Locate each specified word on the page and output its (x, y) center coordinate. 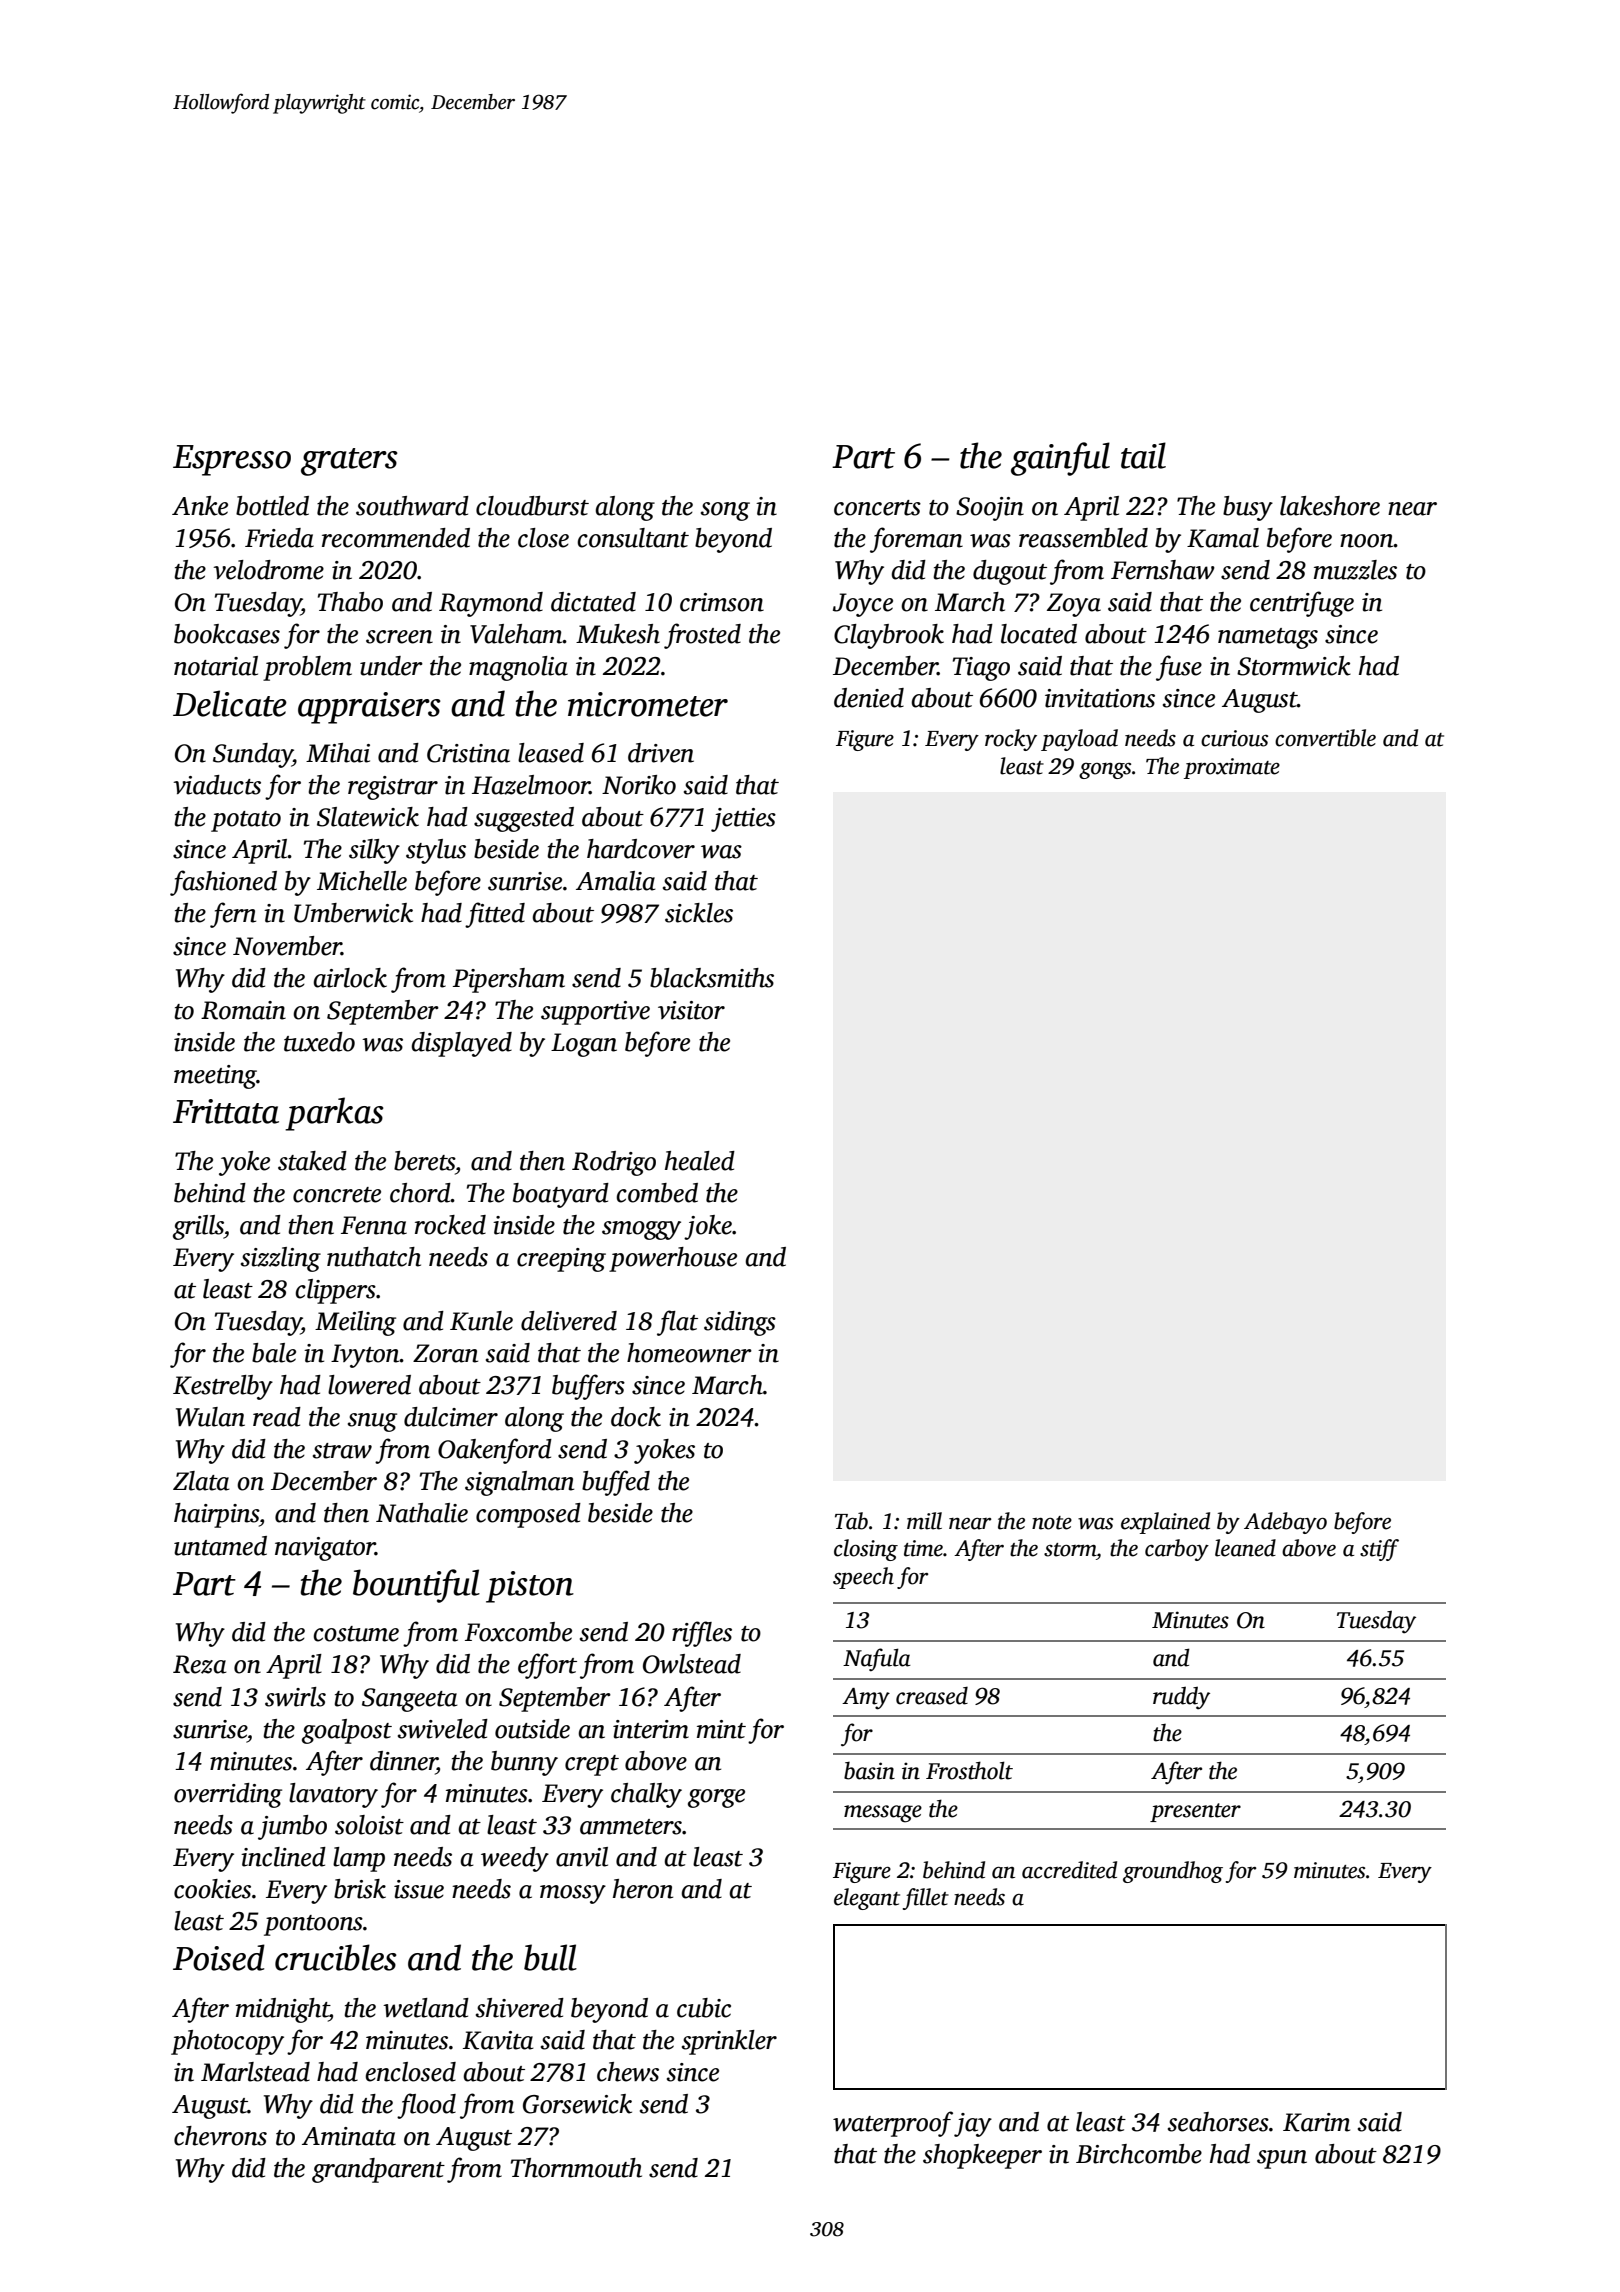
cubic (704, 2008)
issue (419, 1889)
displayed (461, 1044)
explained (1165, 1523)
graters (349, 462)
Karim (1316, 2122)
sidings (740, 1323)
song (725, 511)
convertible (1325, 738)
